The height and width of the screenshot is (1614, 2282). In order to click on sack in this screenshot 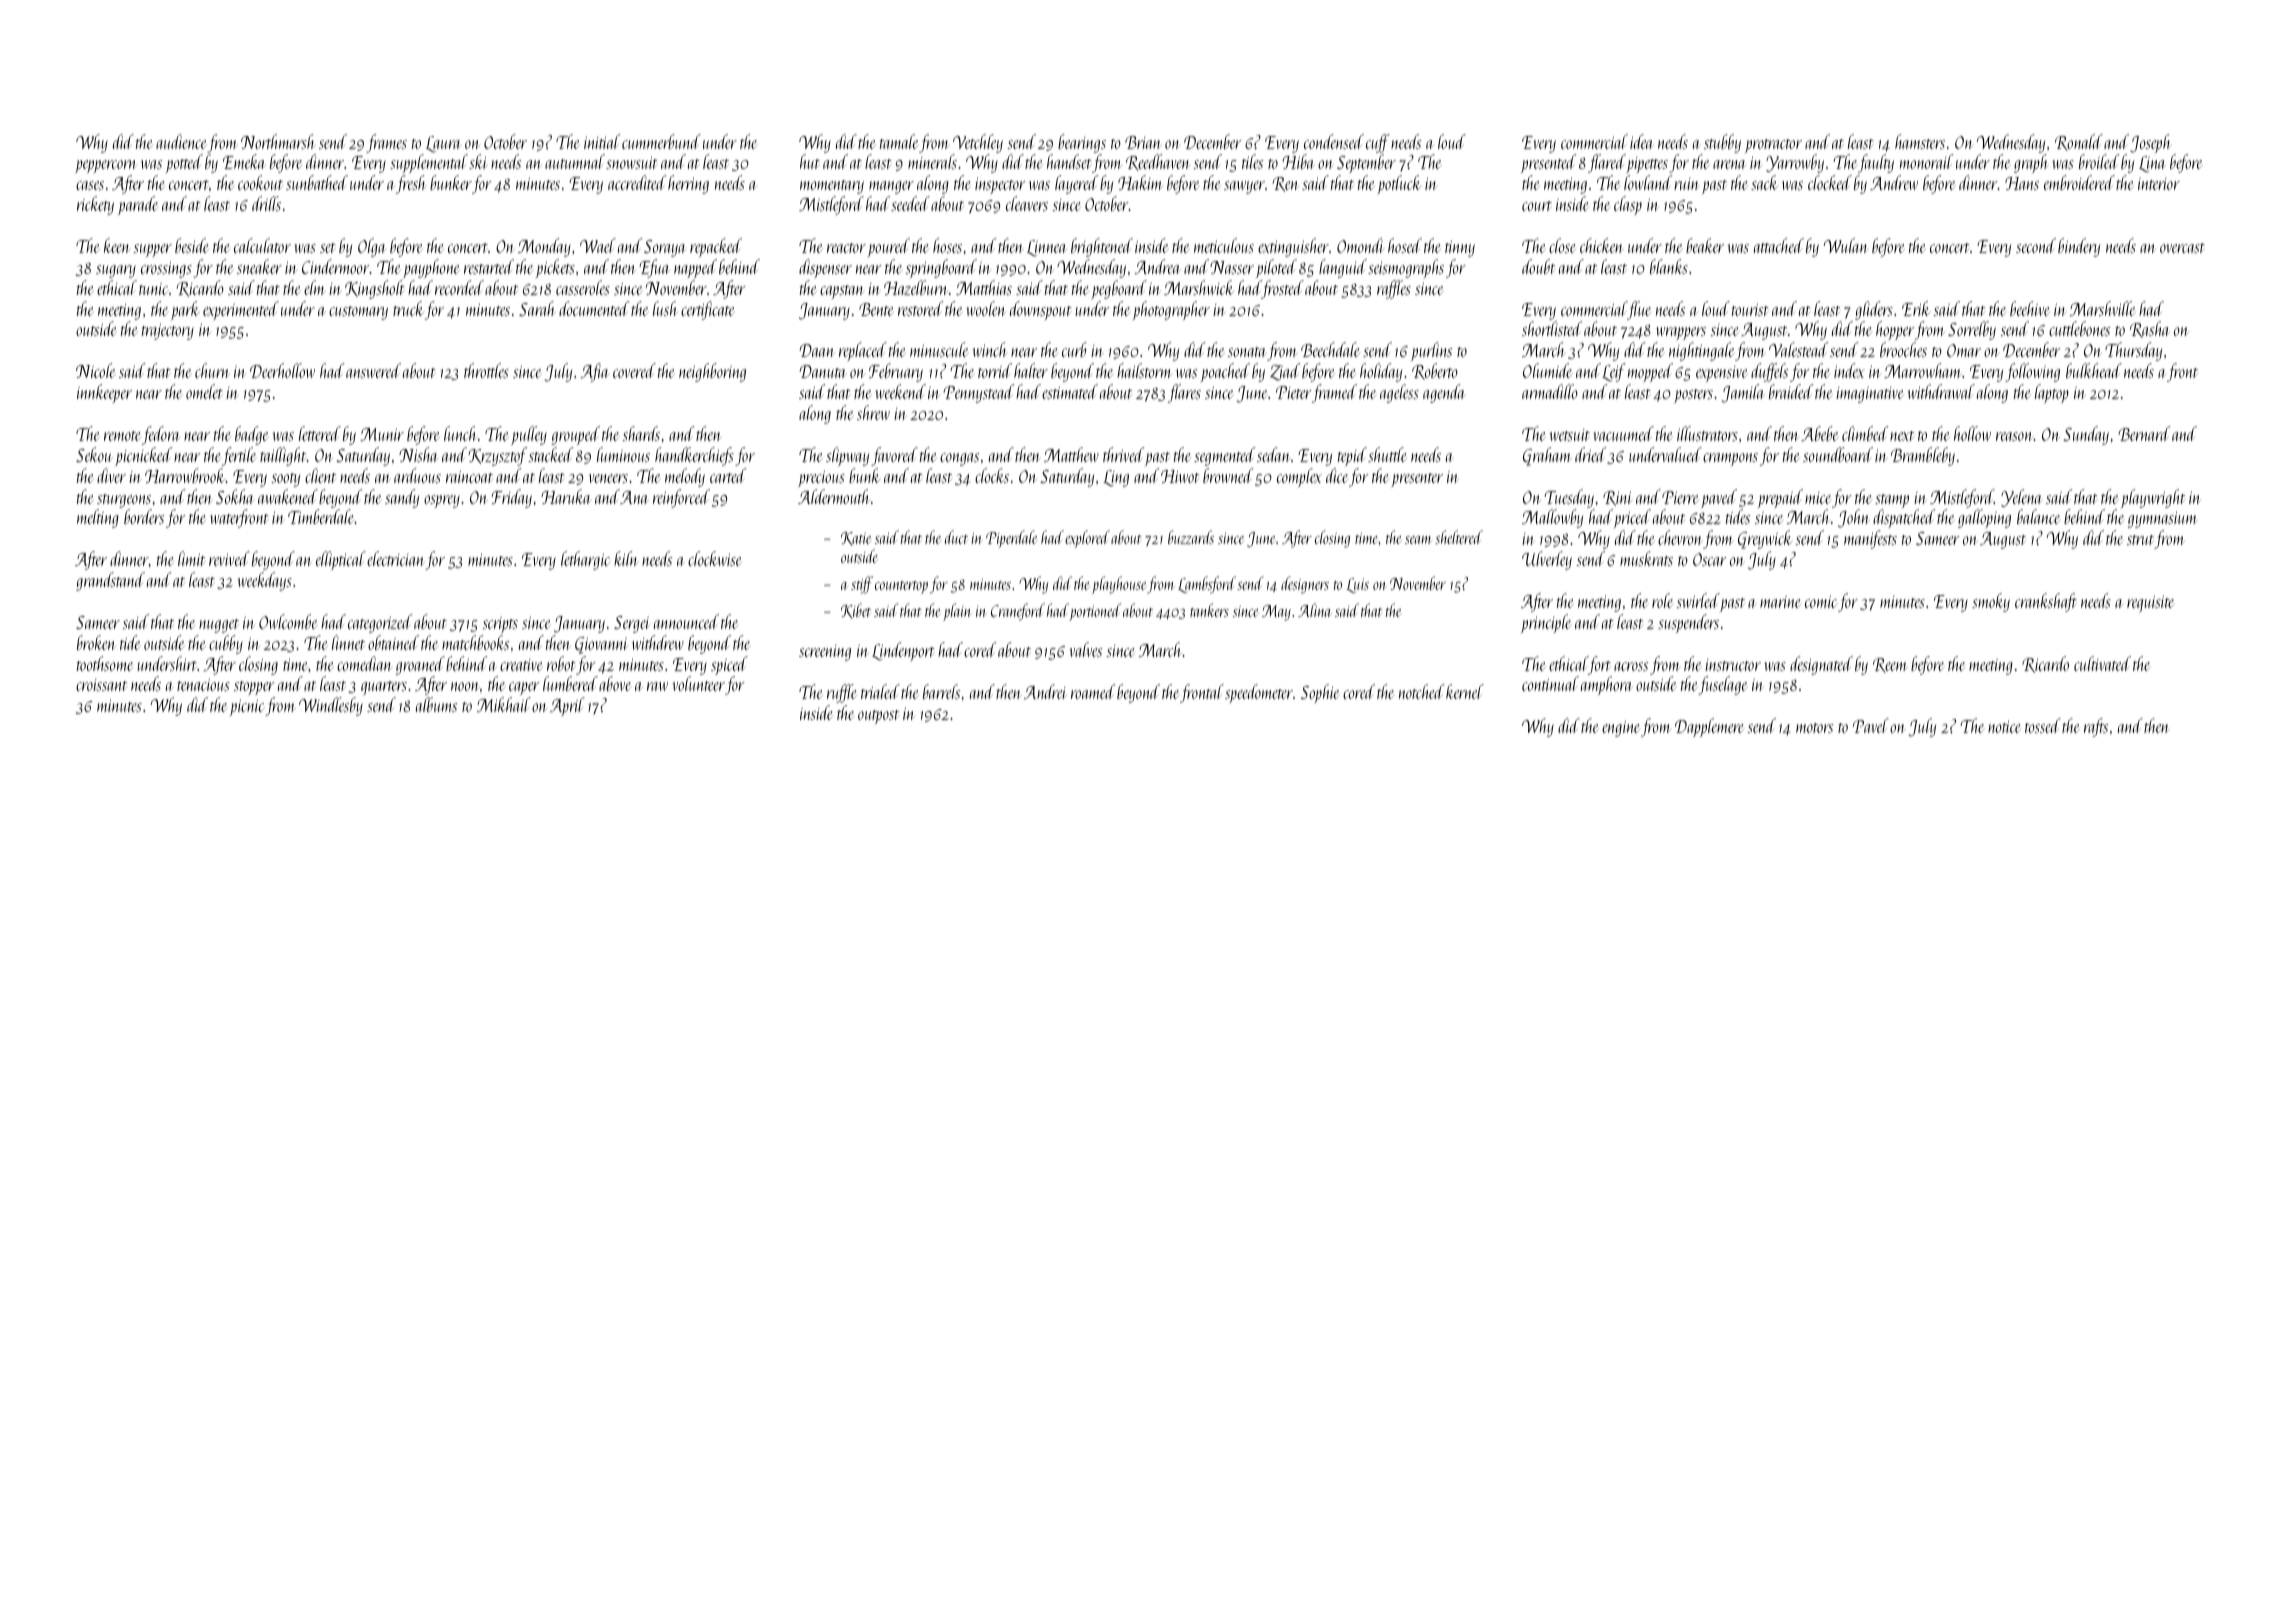, I will do `click(1764, 182)`.
